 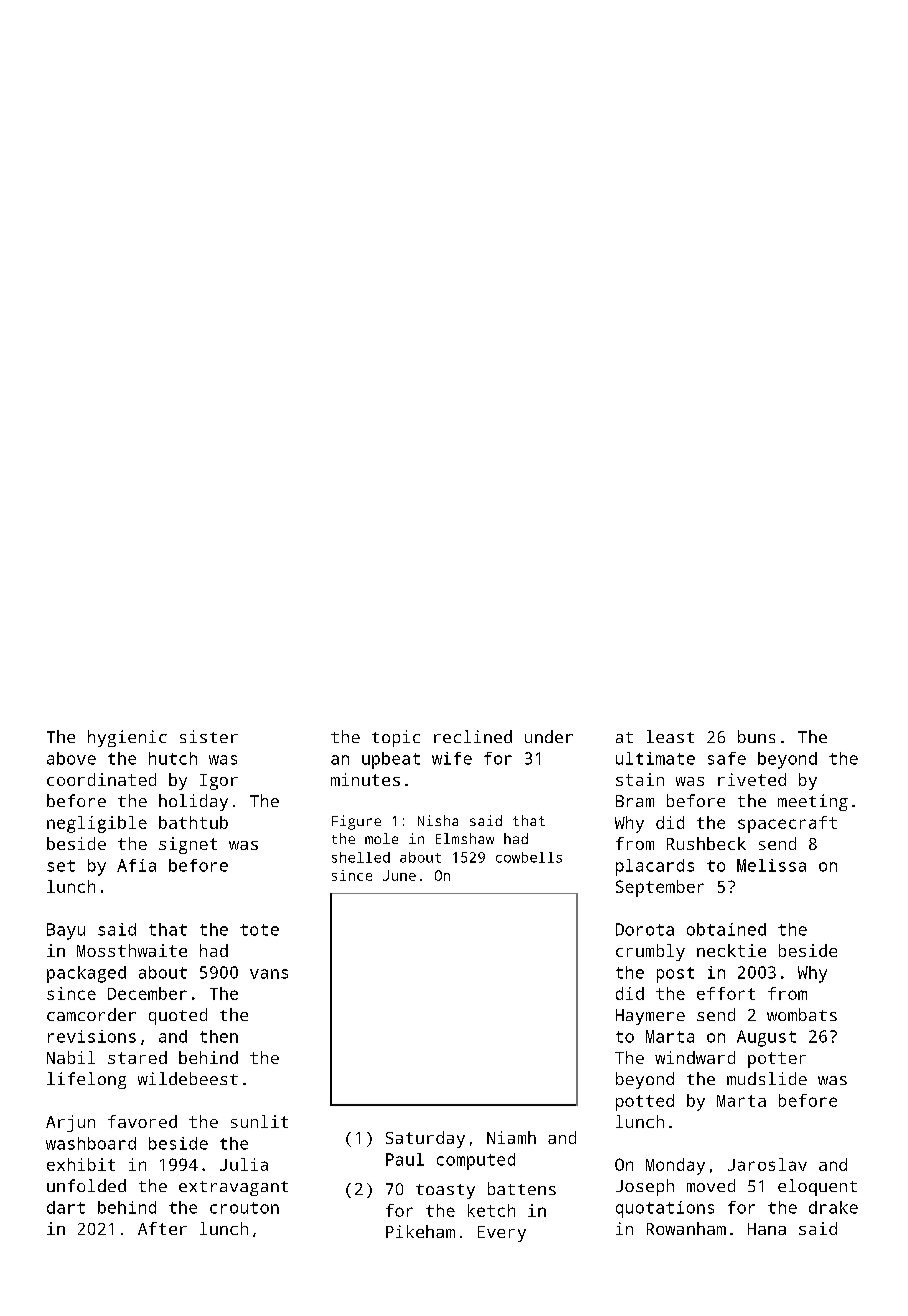 What do you see at coordinates (511, 1137) in the screenshot?
I see `Niamh` at bounding box center [511, 1137].
